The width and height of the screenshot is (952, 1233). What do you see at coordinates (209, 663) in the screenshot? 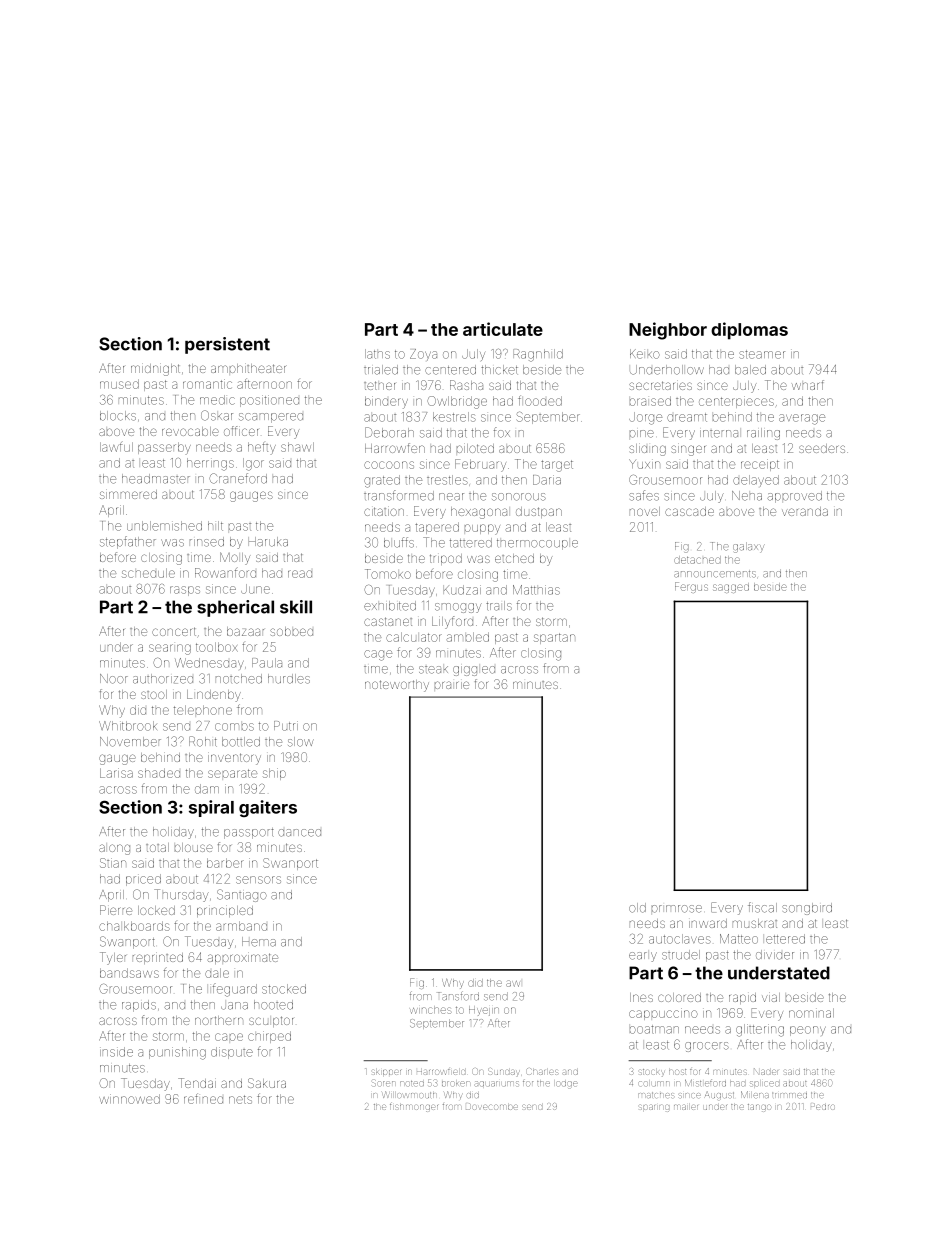
I see `Wednesday` at bounding box center [209, 663].
